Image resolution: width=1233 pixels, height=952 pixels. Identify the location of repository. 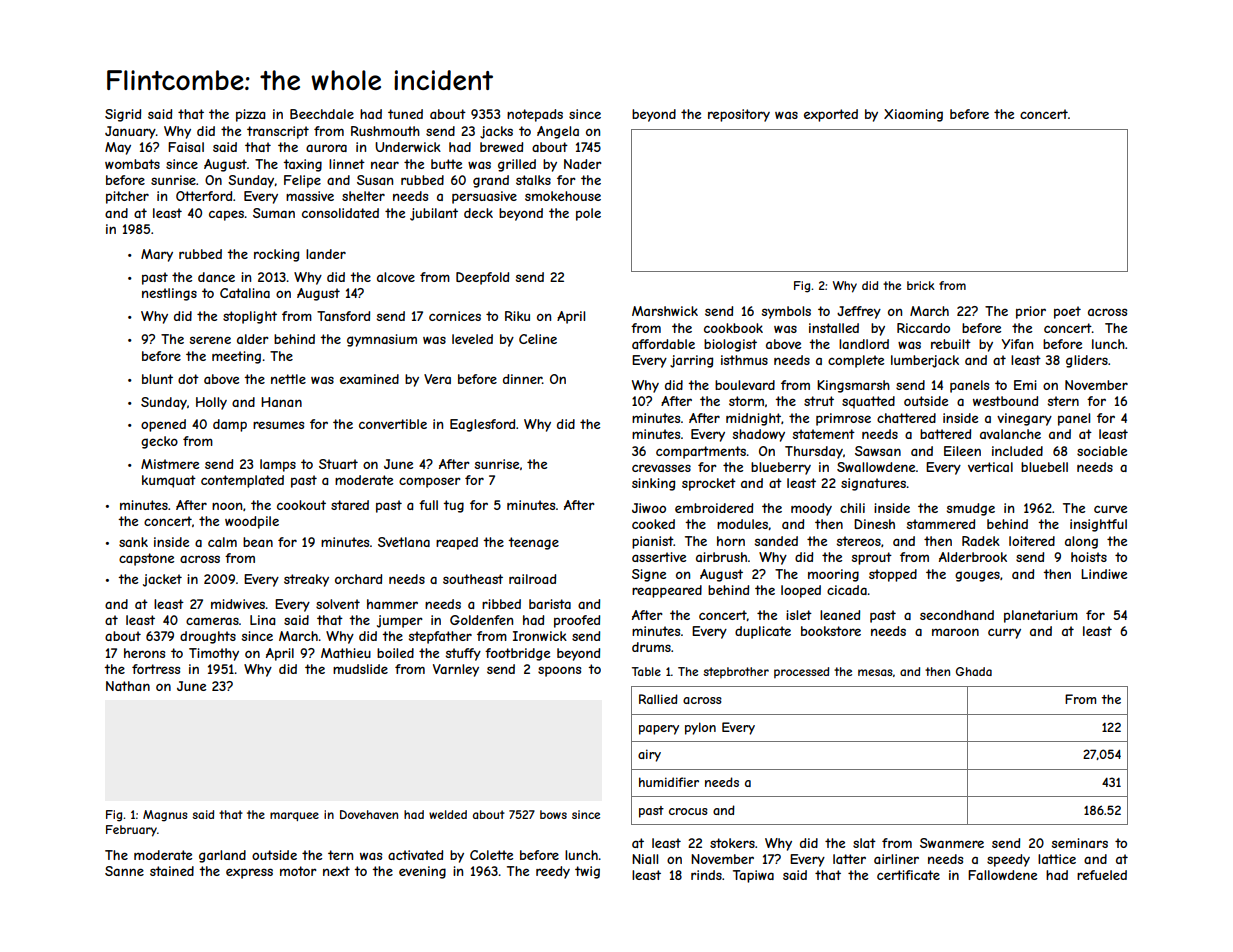
(739, 115).
